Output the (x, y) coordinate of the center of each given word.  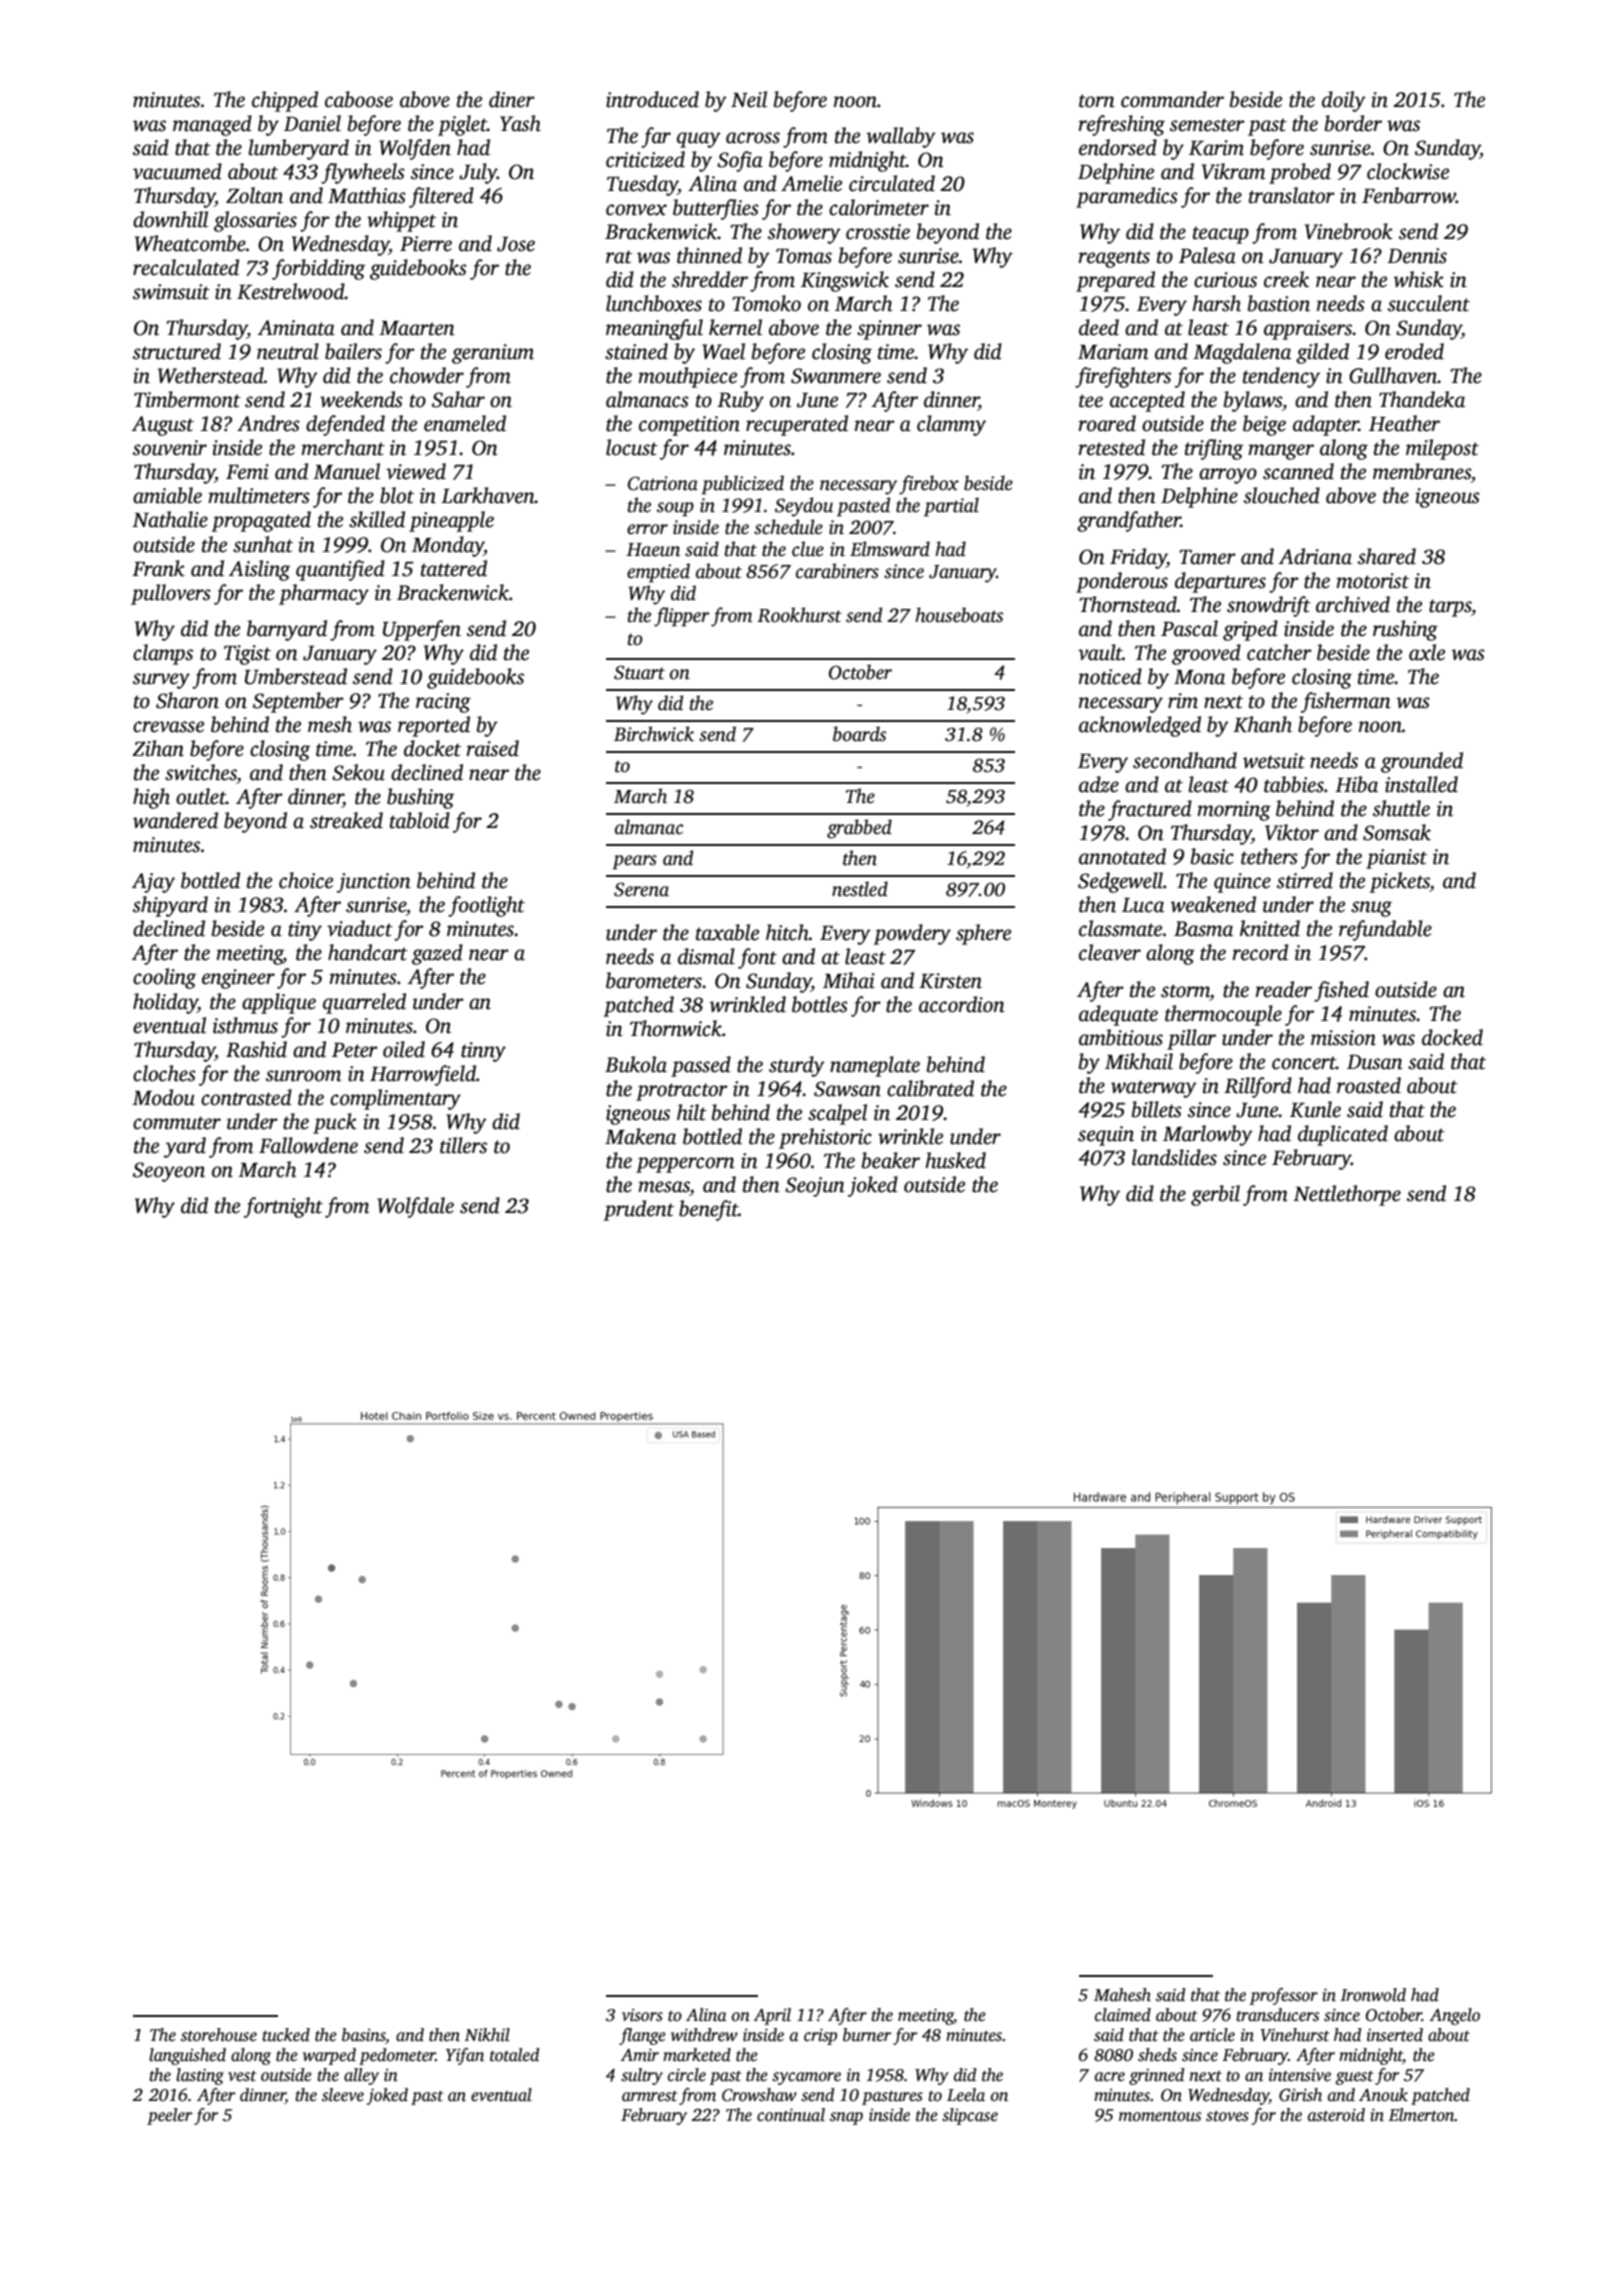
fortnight (283, 1207)
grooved (1206, 654)
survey (161, 681)
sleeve (343, 2095)
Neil (749, 99)
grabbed (859, 829)
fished (1341, 991)
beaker (891, 1160)
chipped (285, 101)
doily (1344, 101)
